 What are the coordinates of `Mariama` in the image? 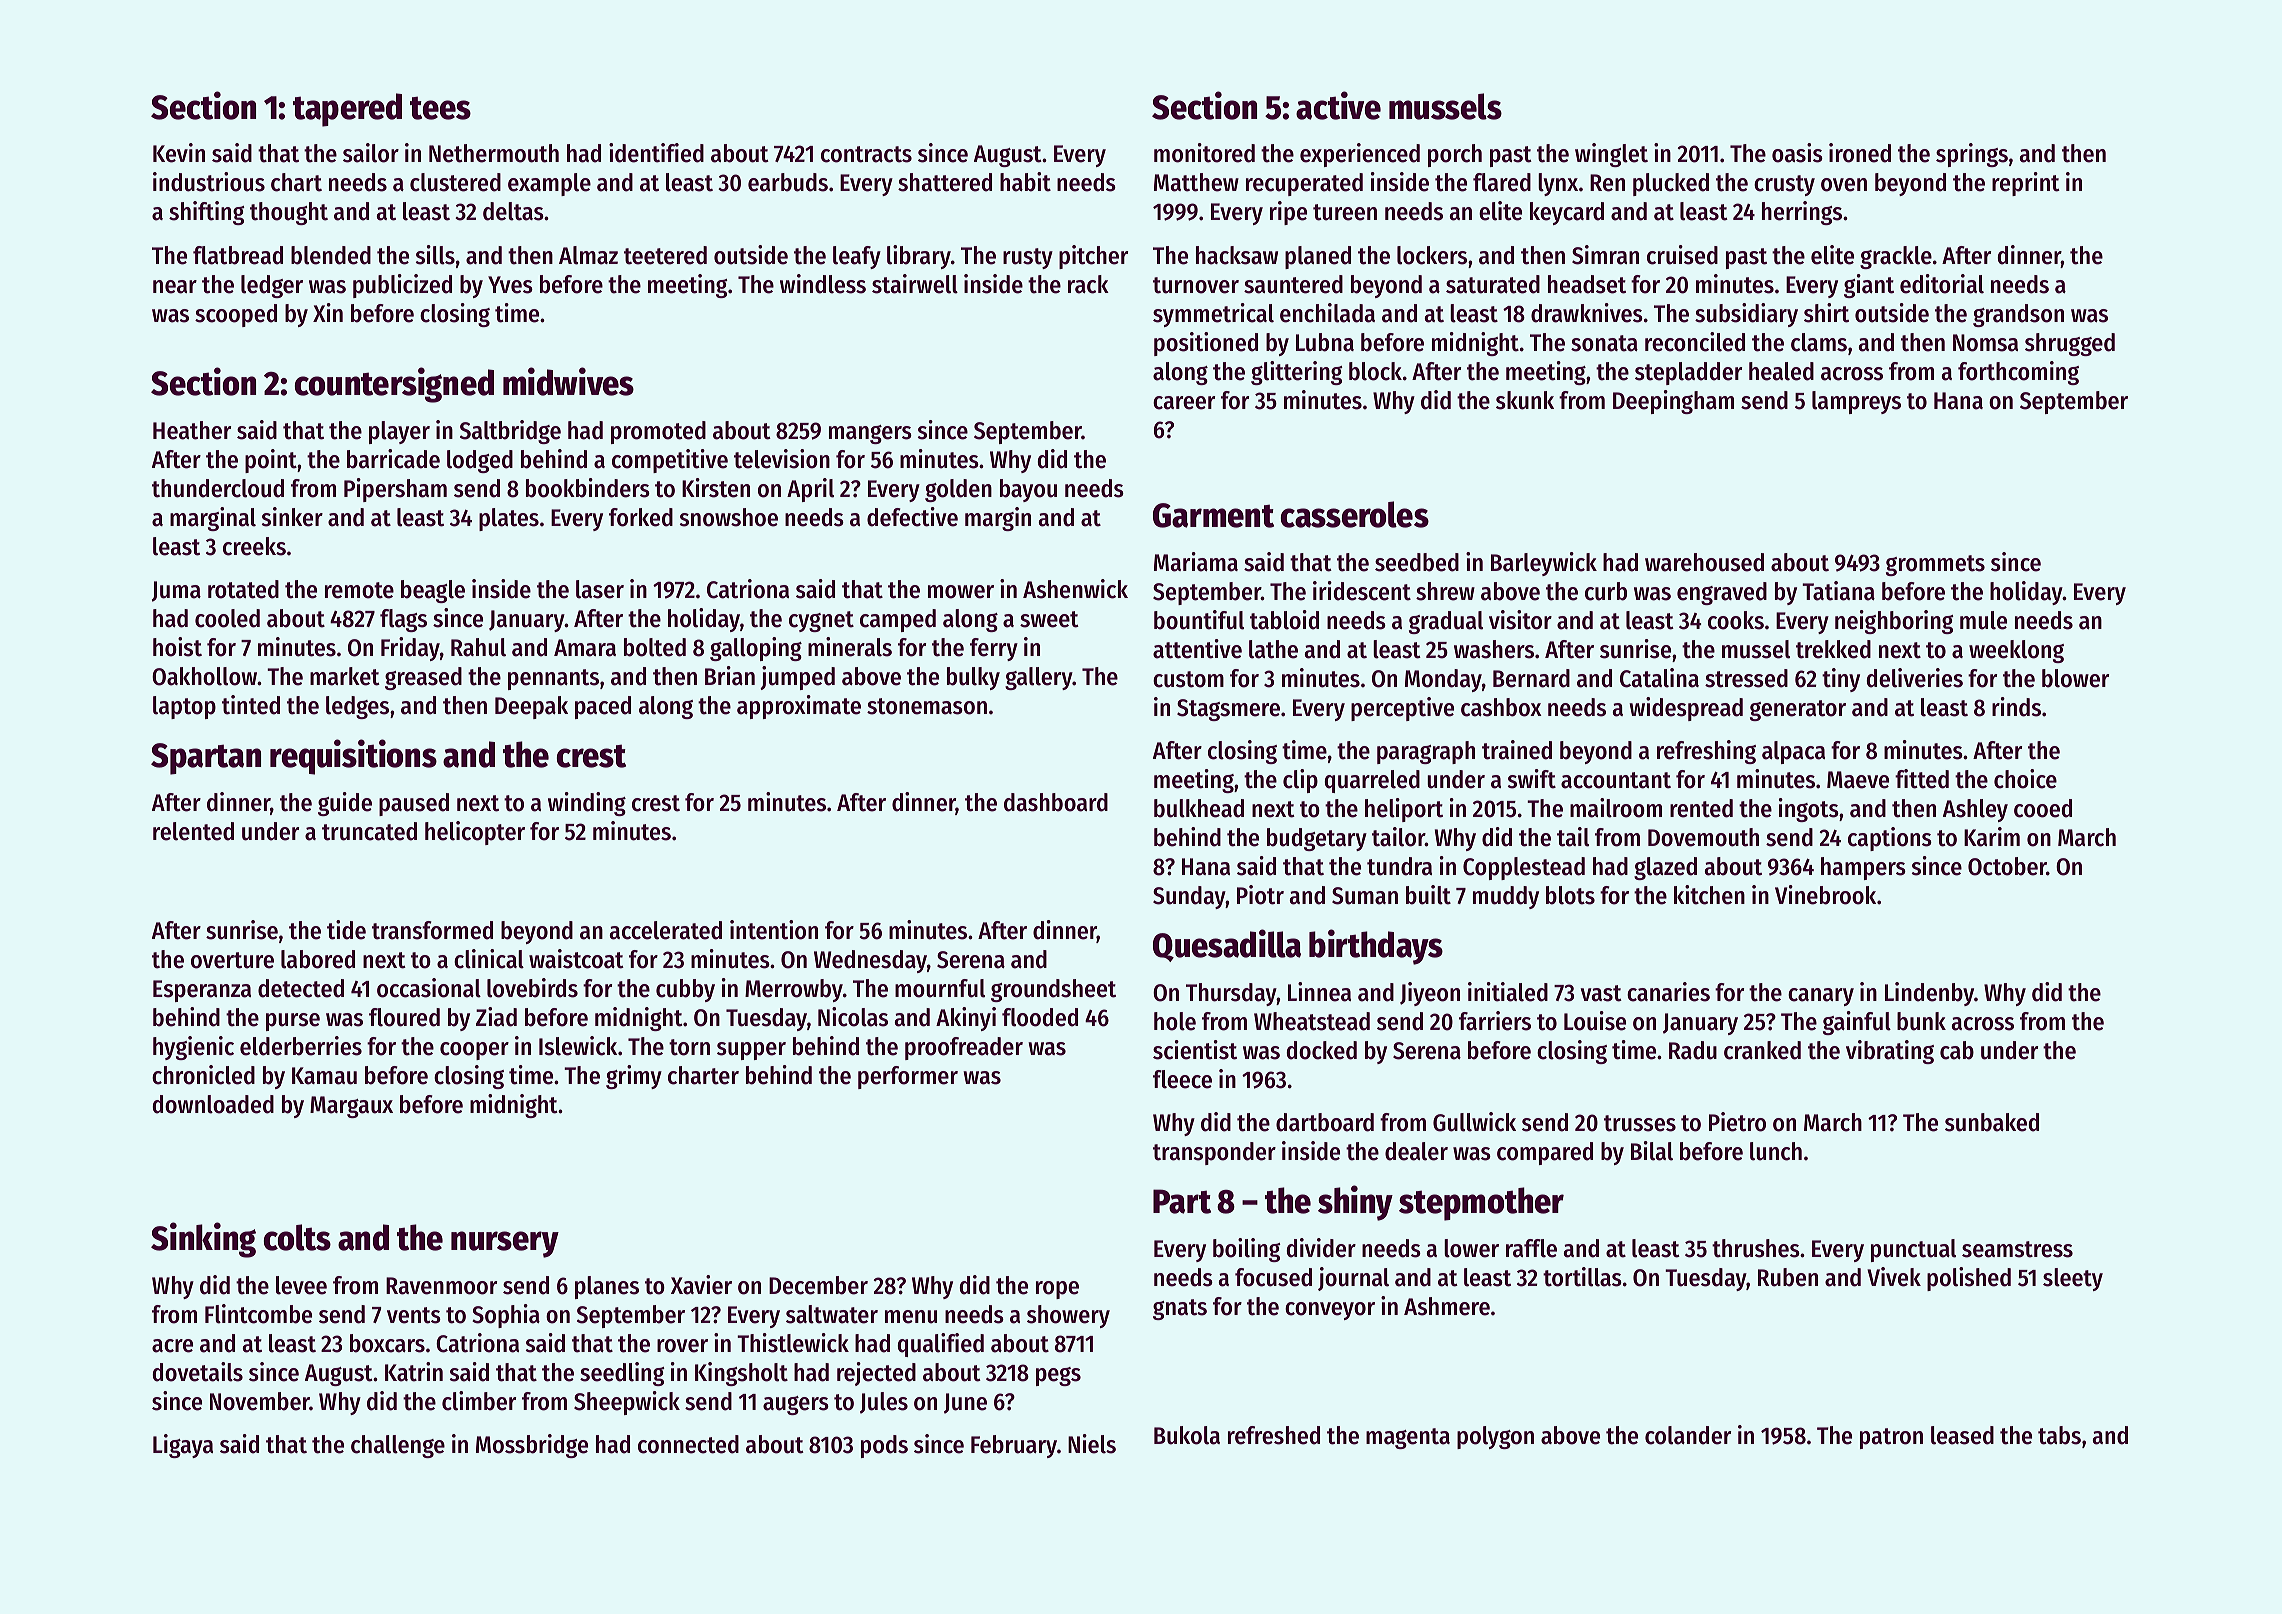 It's located at (1196, 562).
